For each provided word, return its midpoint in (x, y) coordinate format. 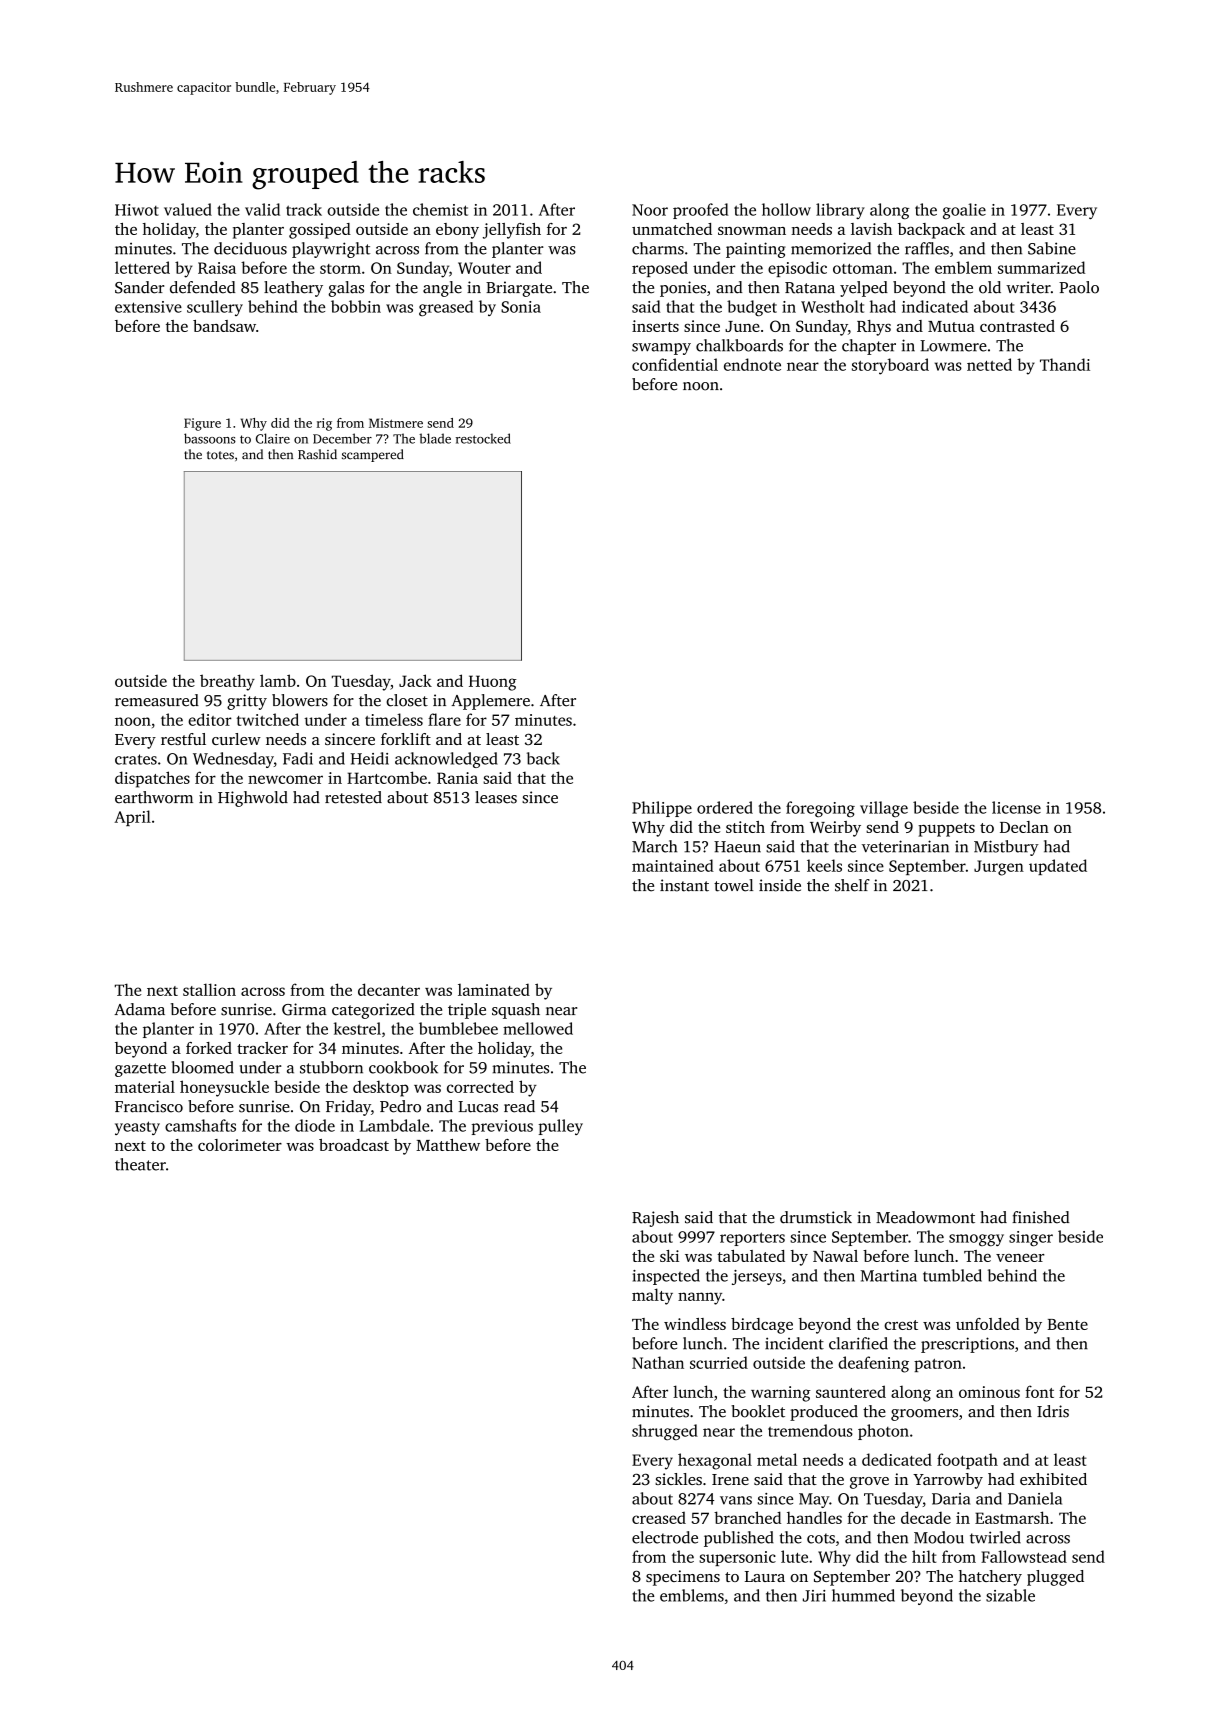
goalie (964, 211)
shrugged (665, 1432)
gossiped (320, 231)
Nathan (658, 1362)
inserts (655, 326)
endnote (752, 364)
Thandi (1065, 364)
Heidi (370, 758)
